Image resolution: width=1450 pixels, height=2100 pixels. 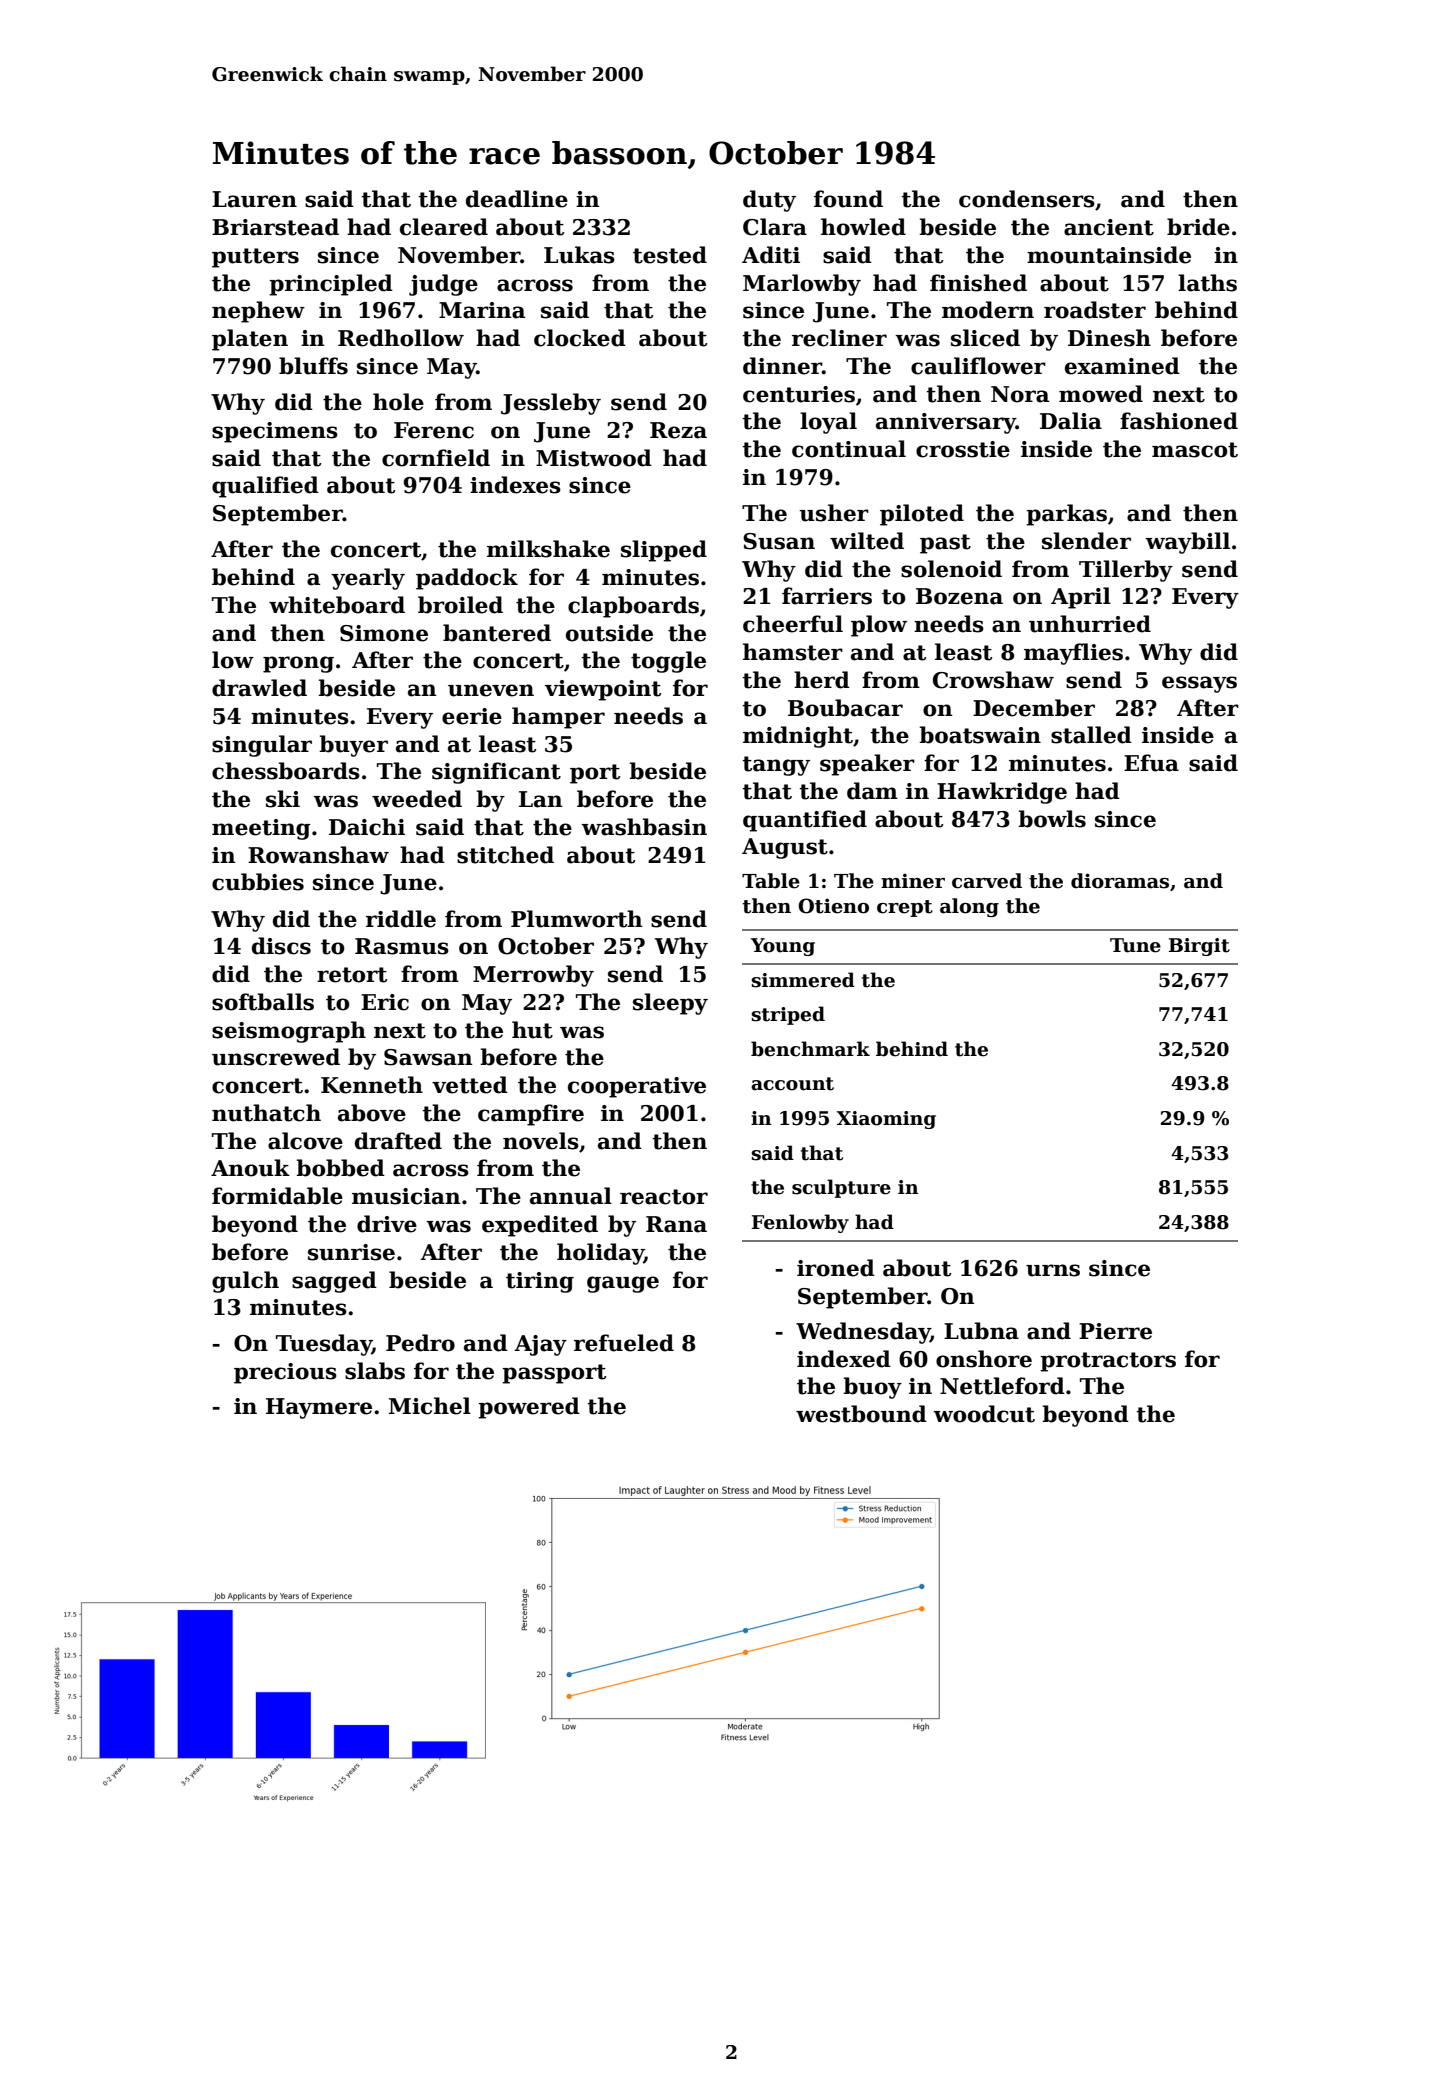 I want to click on vetted, so click(x=470, y=1085).
